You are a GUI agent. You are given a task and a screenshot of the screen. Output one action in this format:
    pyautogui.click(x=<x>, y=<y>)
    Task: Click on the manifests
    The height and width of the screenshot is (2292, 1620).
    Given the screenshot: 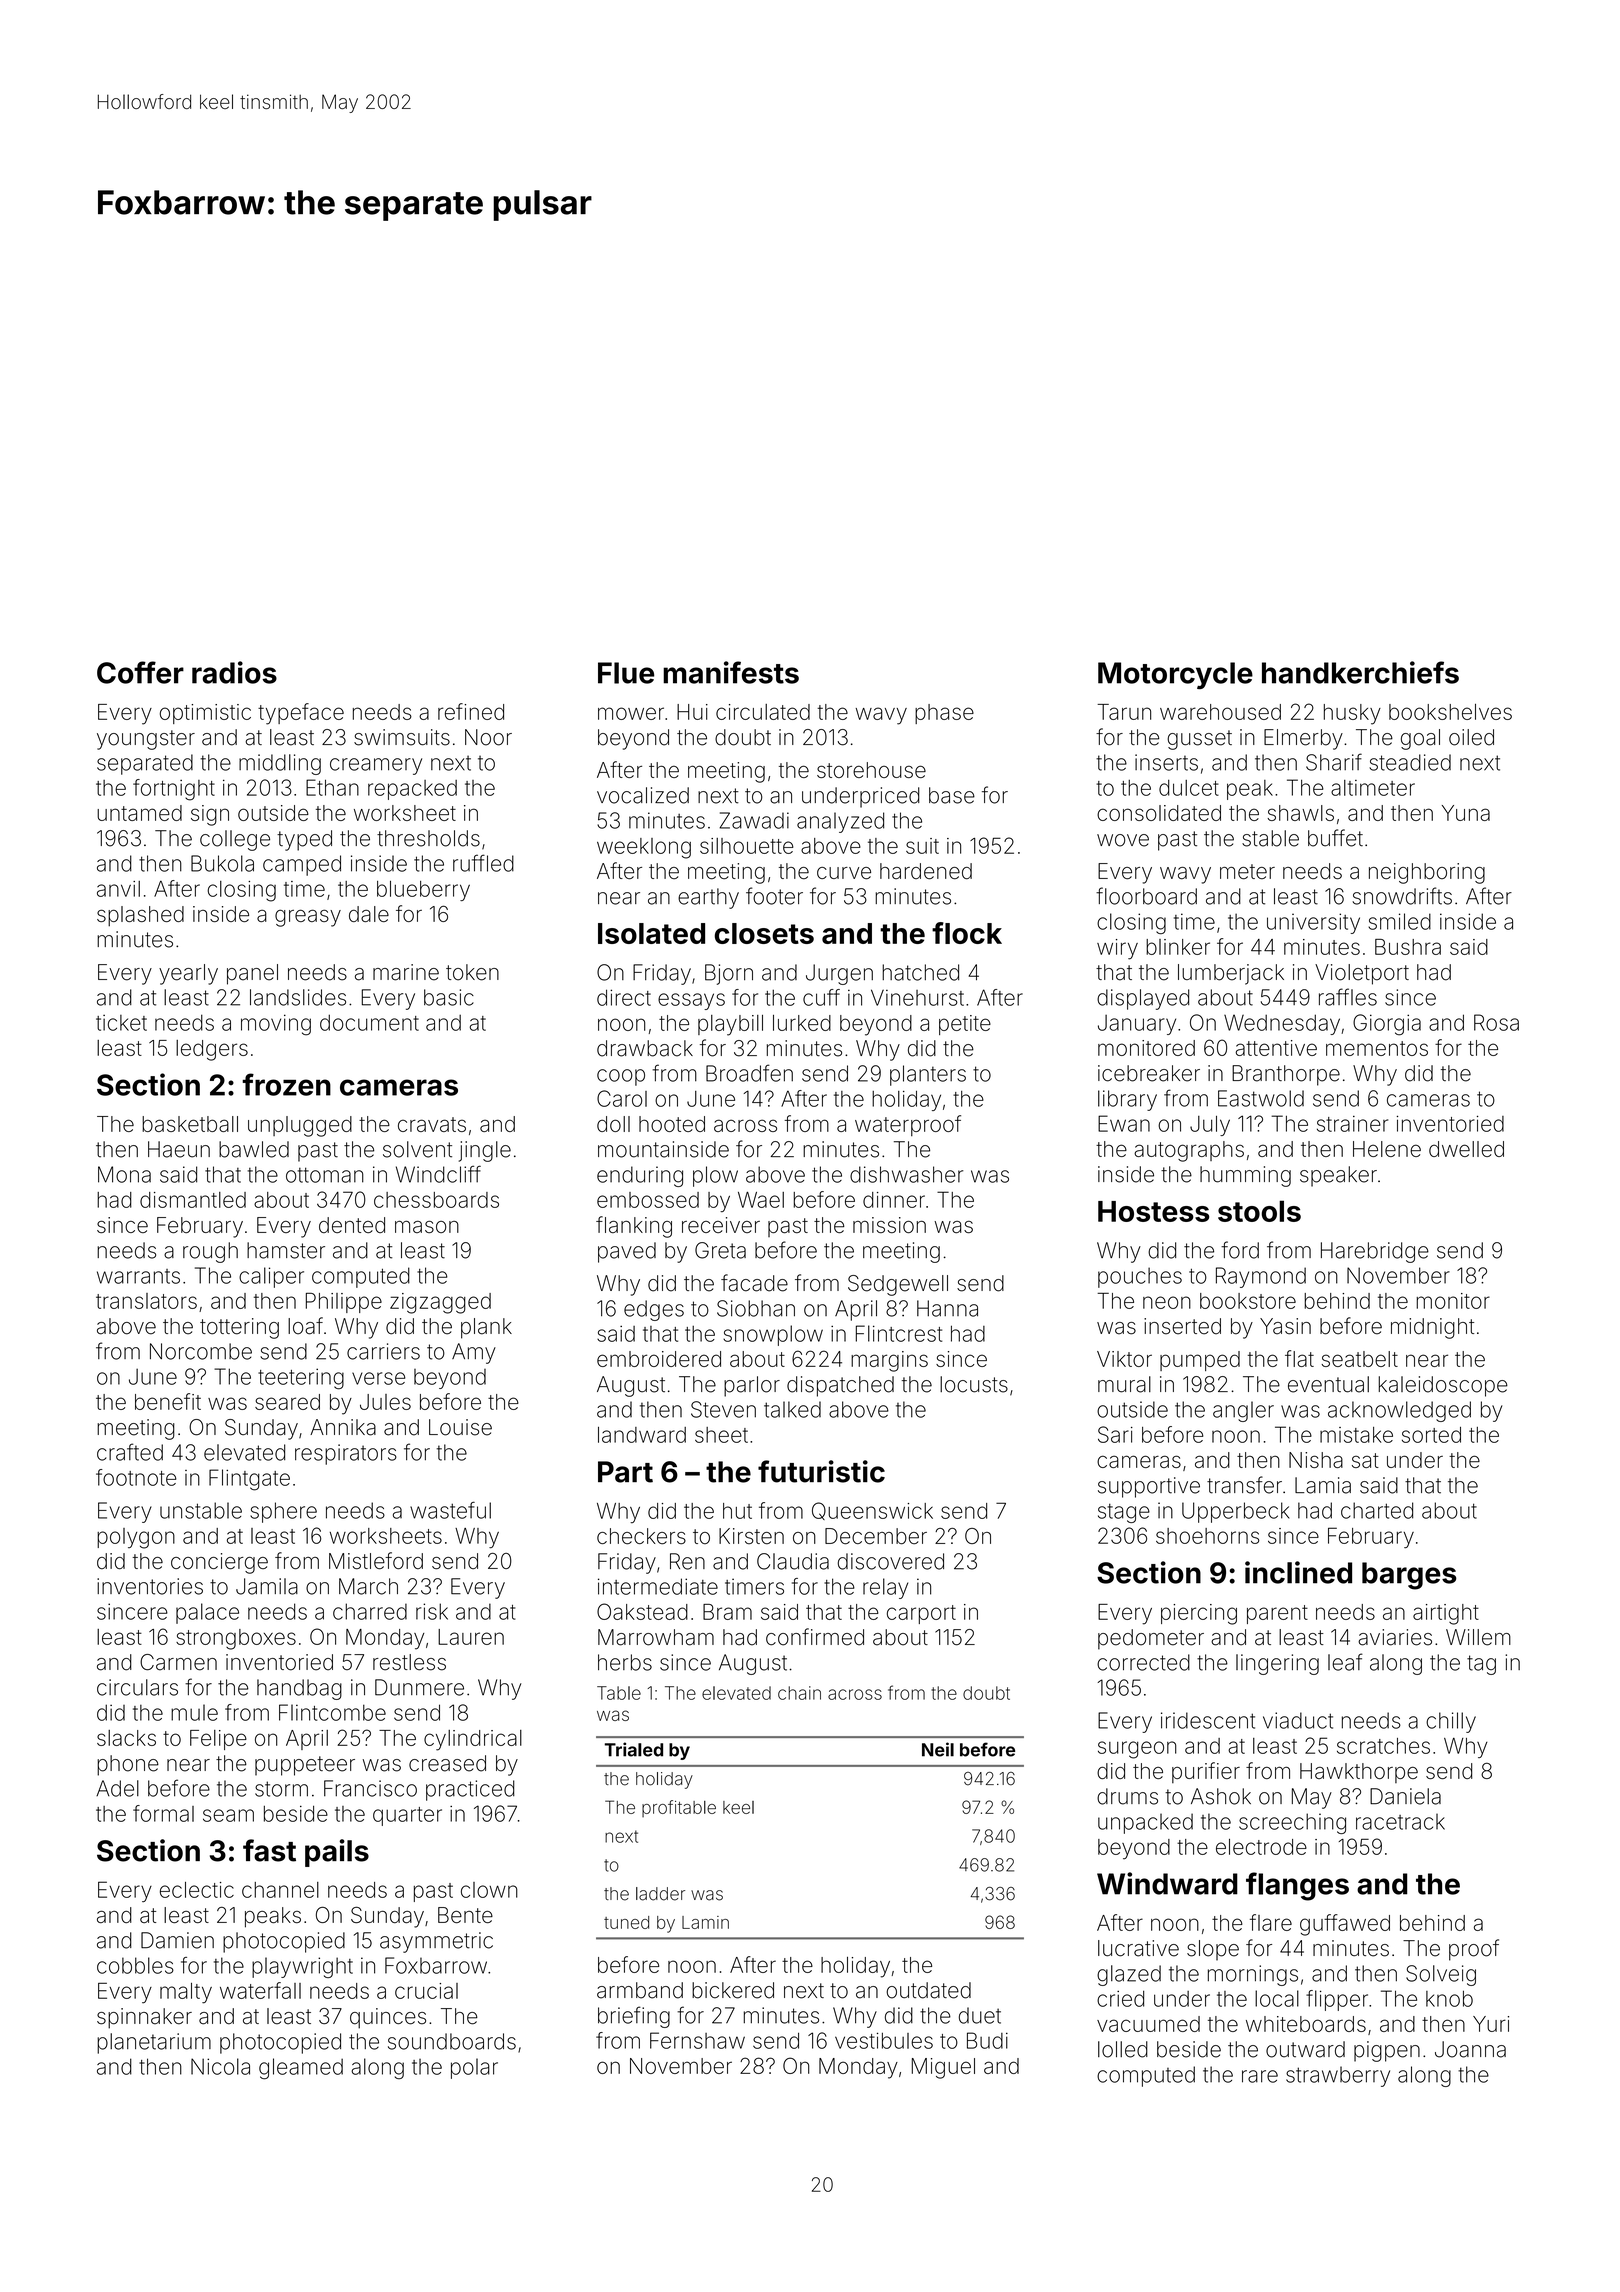 What is the action you would take?
    pyautogui.click(x=731, y=672)
